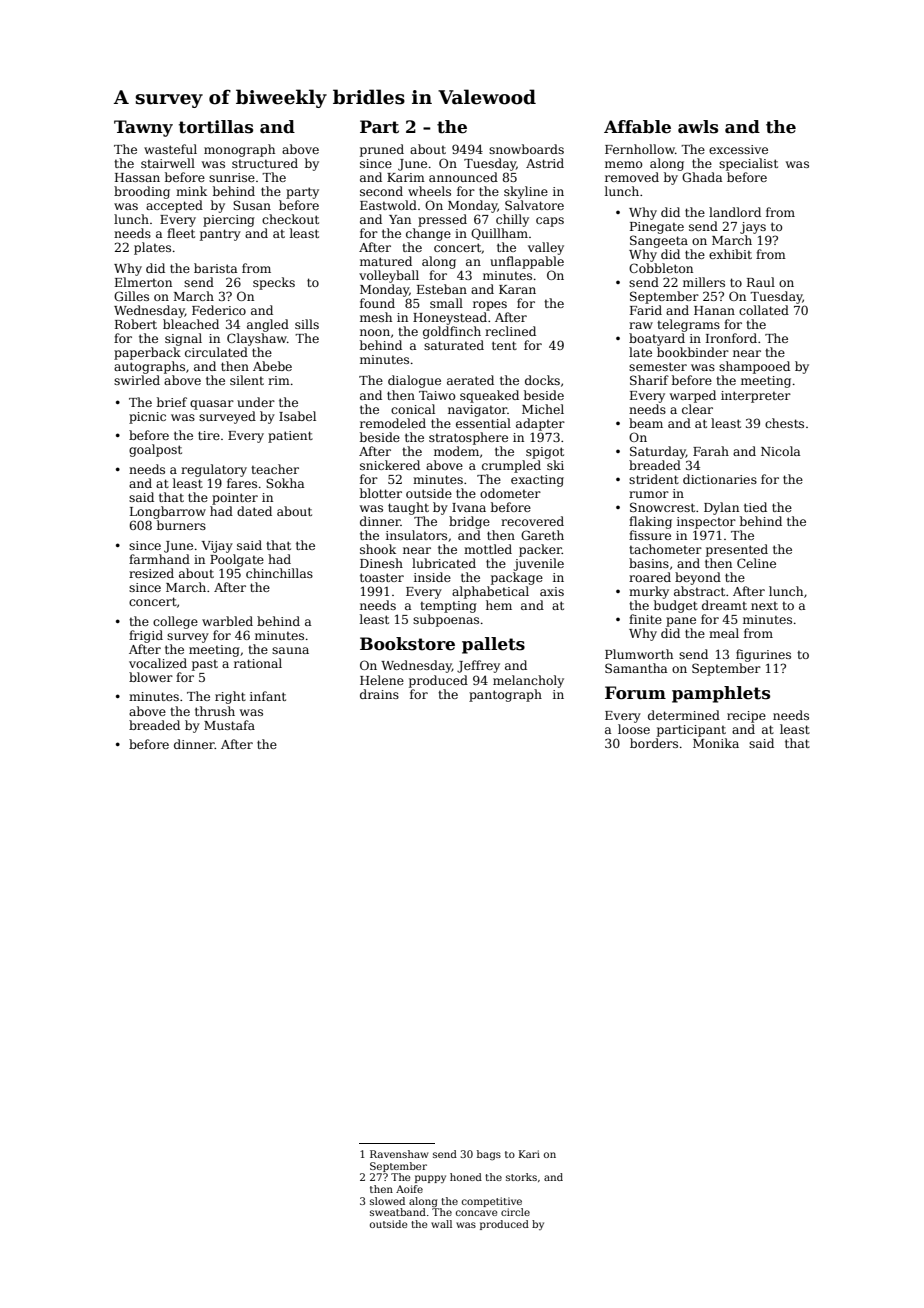 Image resolution: width=924 pixels, height=1308 pixels. What do you see at coordinates (526, 149) in the screenshot?
I see `snowboards` at bounding box center [526, 149].
